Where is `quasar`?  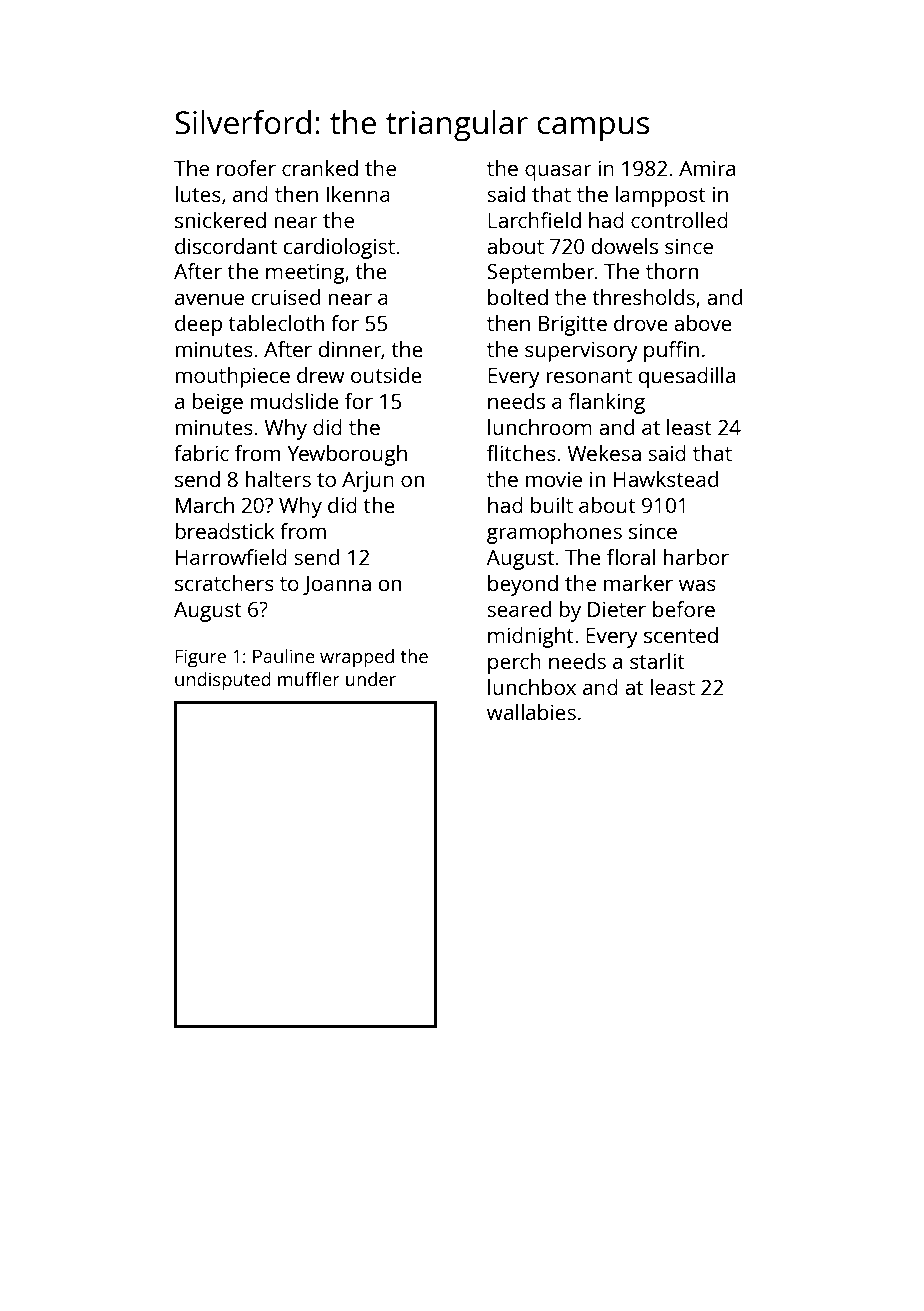
quasar is located at coordinates (558, 172).
